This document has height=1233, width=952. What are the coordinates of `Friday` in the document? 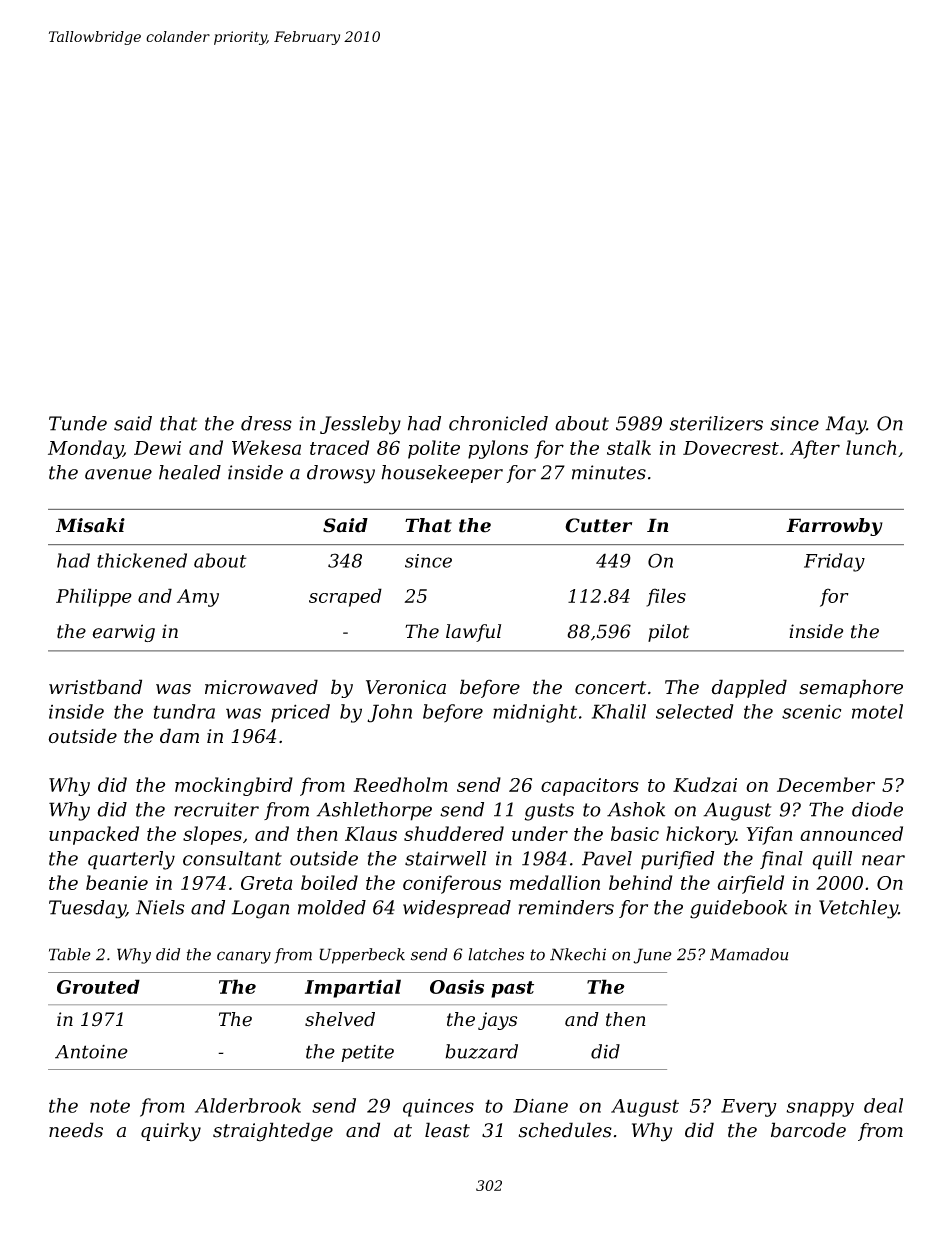 It's located at (834, 562).
